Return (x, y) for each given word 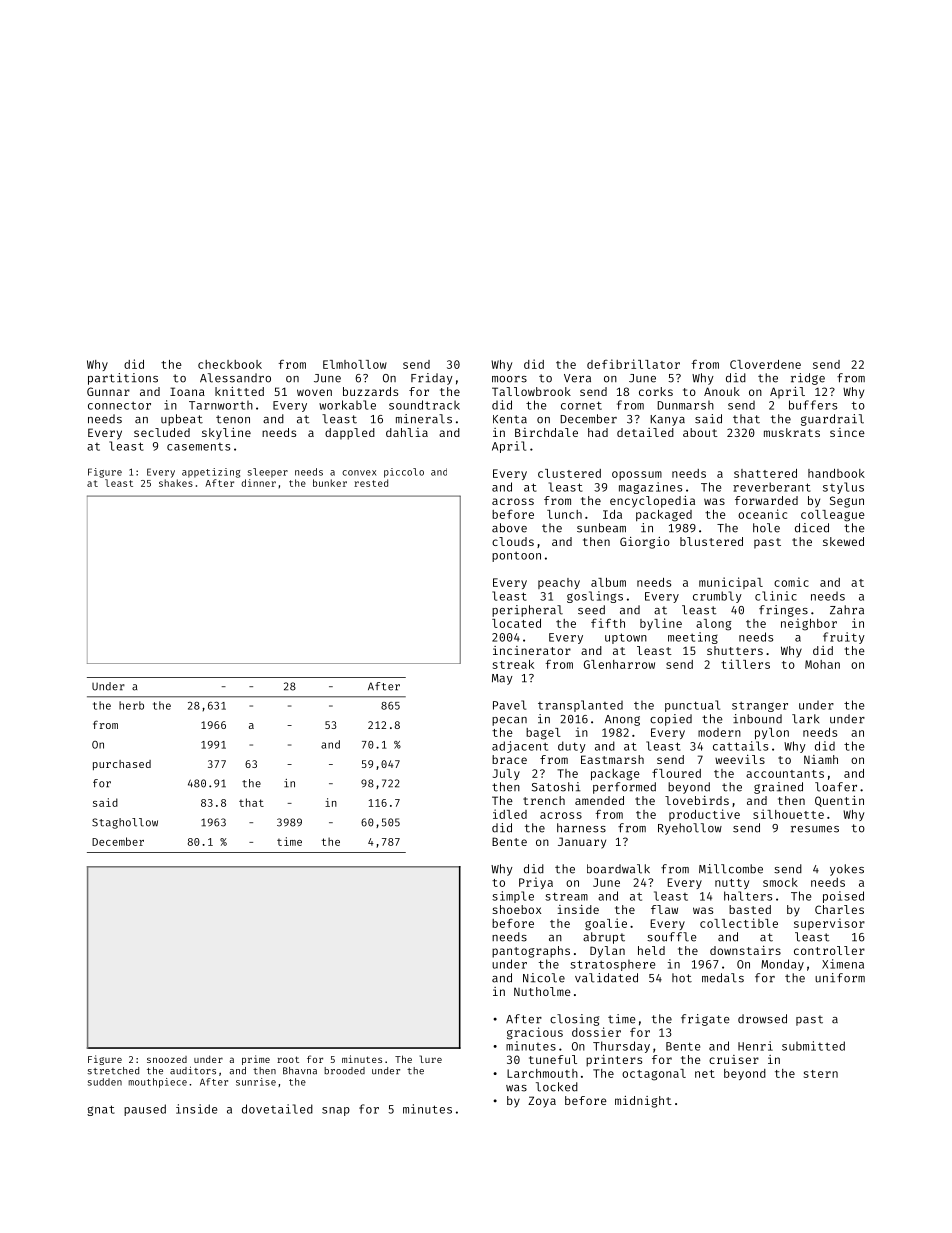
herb (131, 705)
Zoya (542, 1102)
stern (821, 1074)
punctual (692, 706)
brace (509, 759)
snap (336, 1111)
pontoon (516, 557)
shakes (176, 483)
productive (704, 815)
